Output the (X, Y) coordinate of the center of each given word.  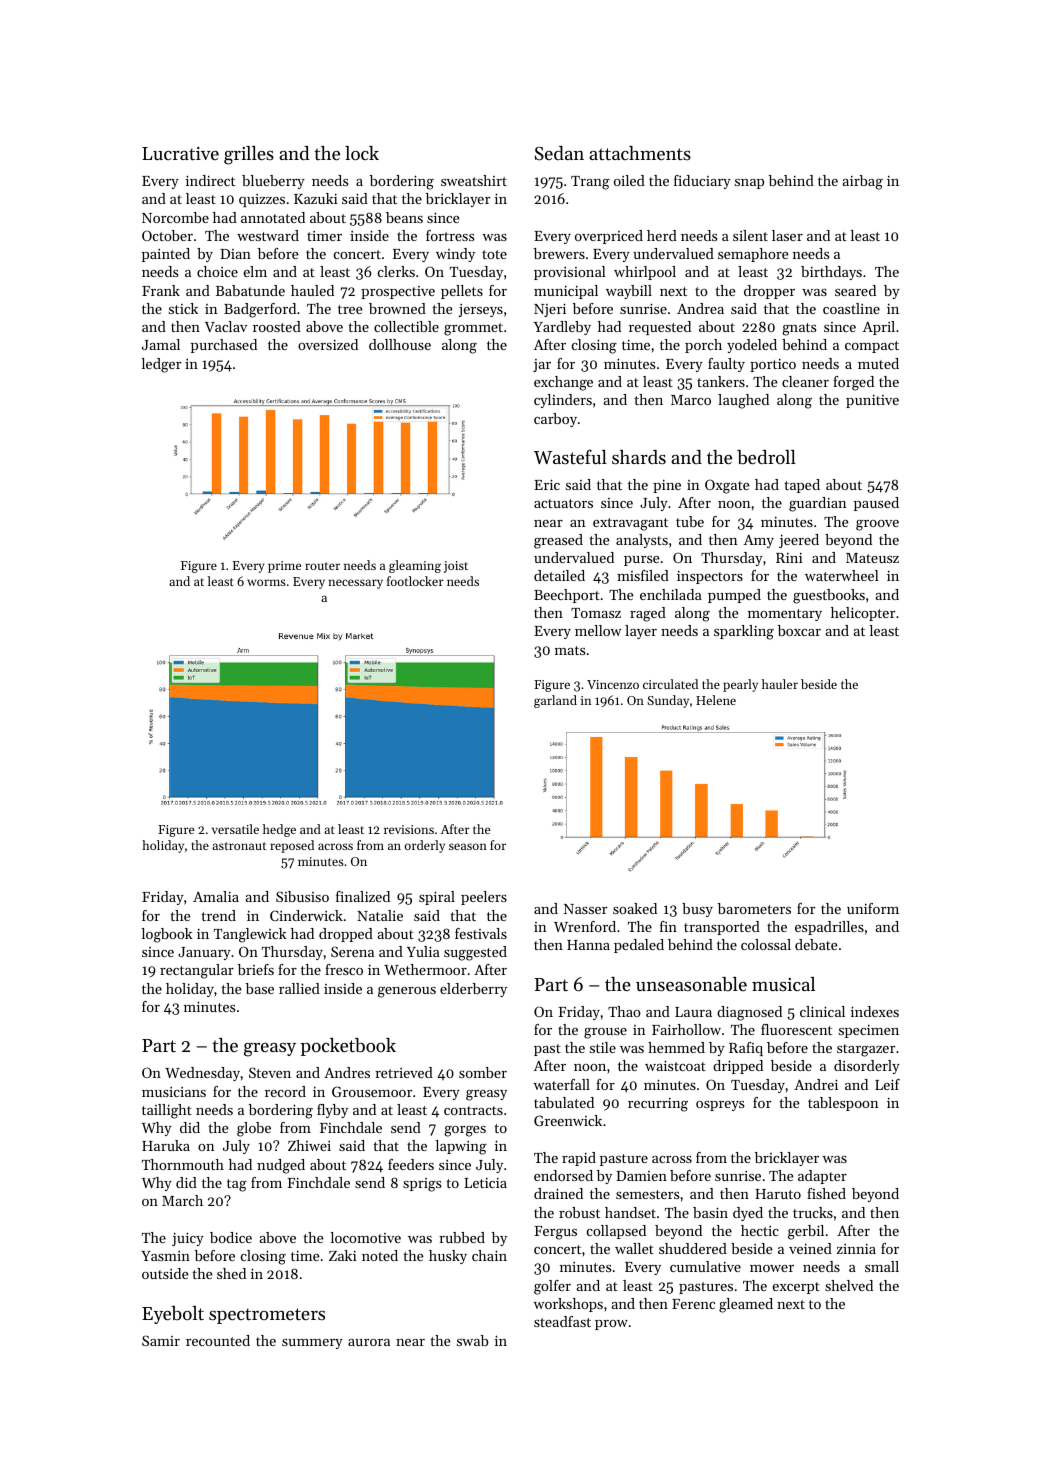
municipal (566, 292)
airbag (862, 182)
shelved (849, 1285)
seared (855, 290)
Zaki (343, 1255)
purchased (224, 346)
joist (456, 567)
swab (473, 1340)
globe (254, 1129)
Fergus (555, 1233)
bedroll (766, 457)
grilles (249, 155)
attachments (640, 153)
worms (266, 582)
